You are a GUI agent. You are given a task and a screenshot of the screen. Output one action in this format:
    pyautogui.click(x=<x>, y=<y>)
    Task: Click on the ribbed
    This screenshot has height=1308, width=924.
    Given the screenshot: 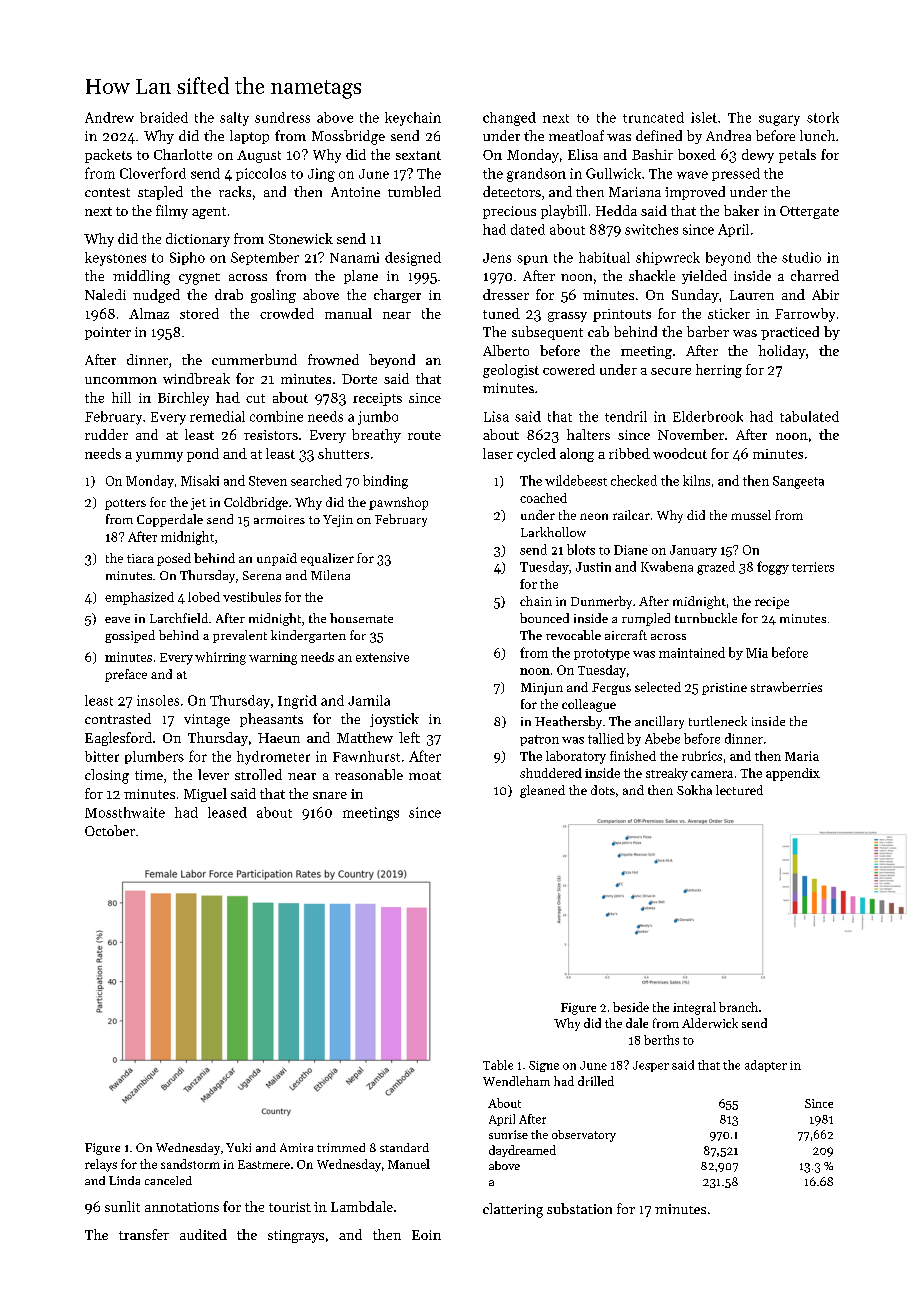 What is the action you would take?
    pyautogui.click(x=629, y=453)
